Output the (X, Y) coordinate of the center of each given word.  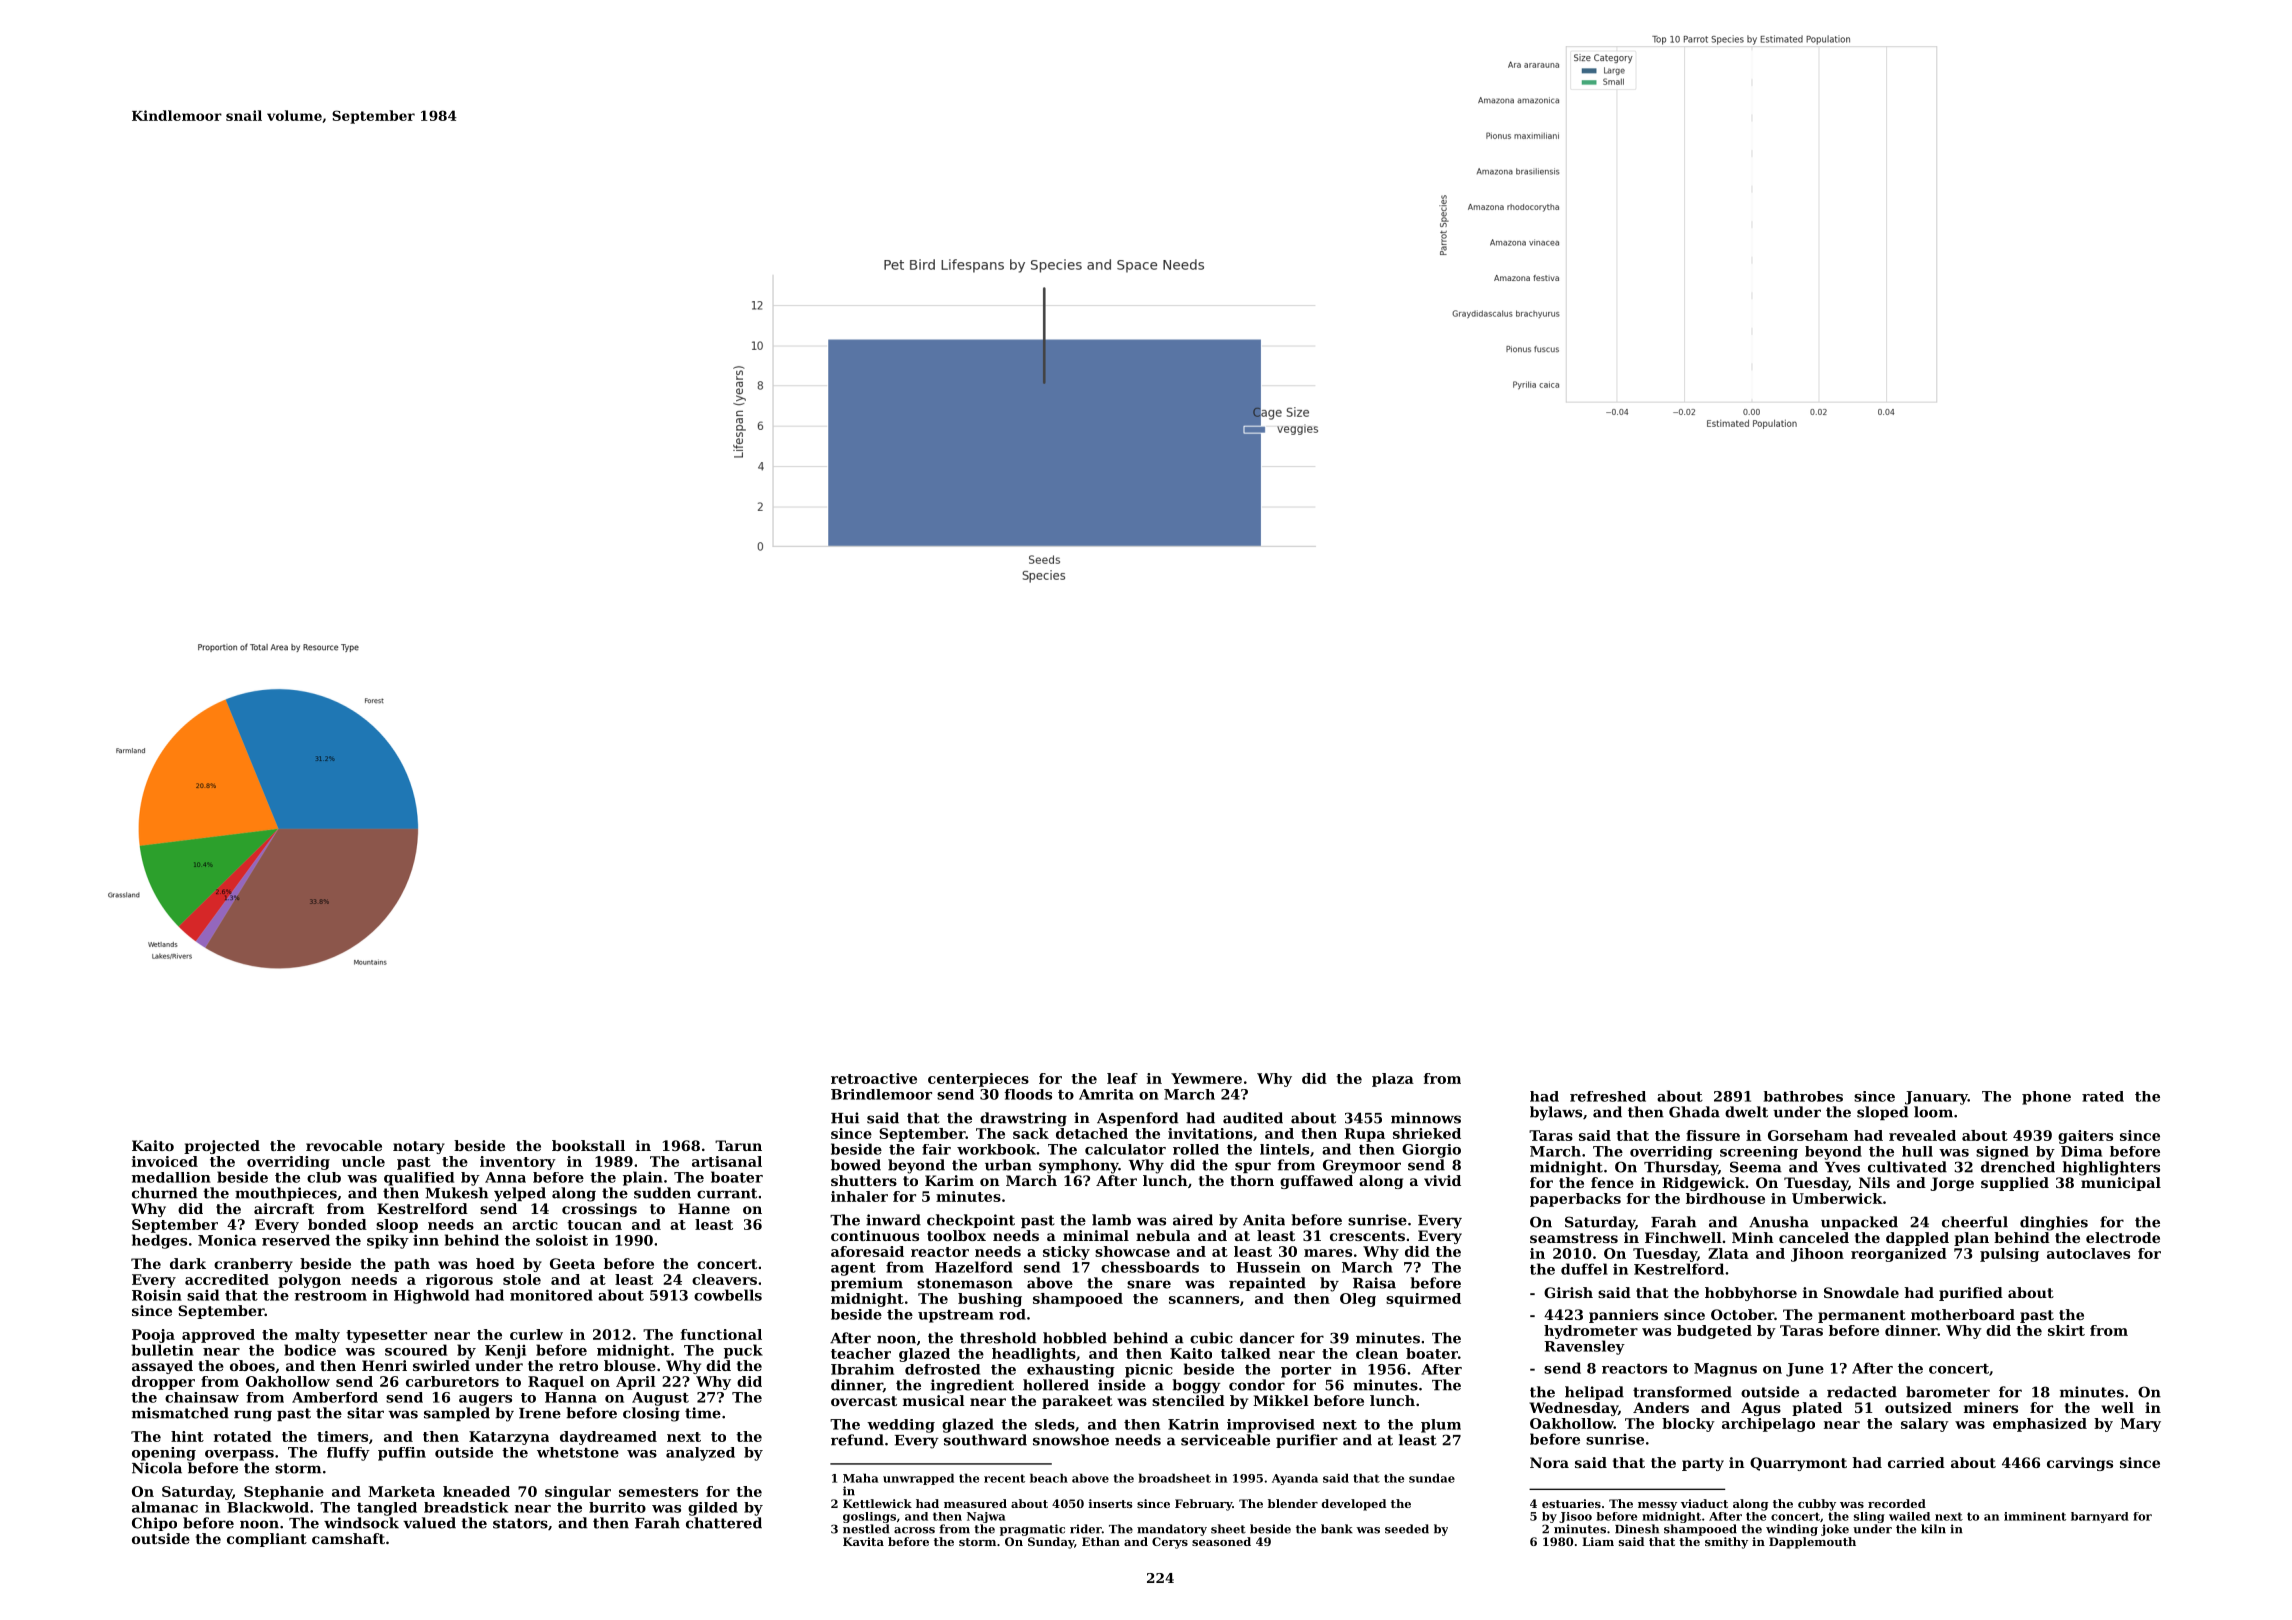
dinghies (2054, 1223)
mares (1328, 1253)
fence (1612, 1182)
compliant (267, 1540)
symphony (1079, 1166)
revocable (344, 1145)
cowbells (728, 1295)
